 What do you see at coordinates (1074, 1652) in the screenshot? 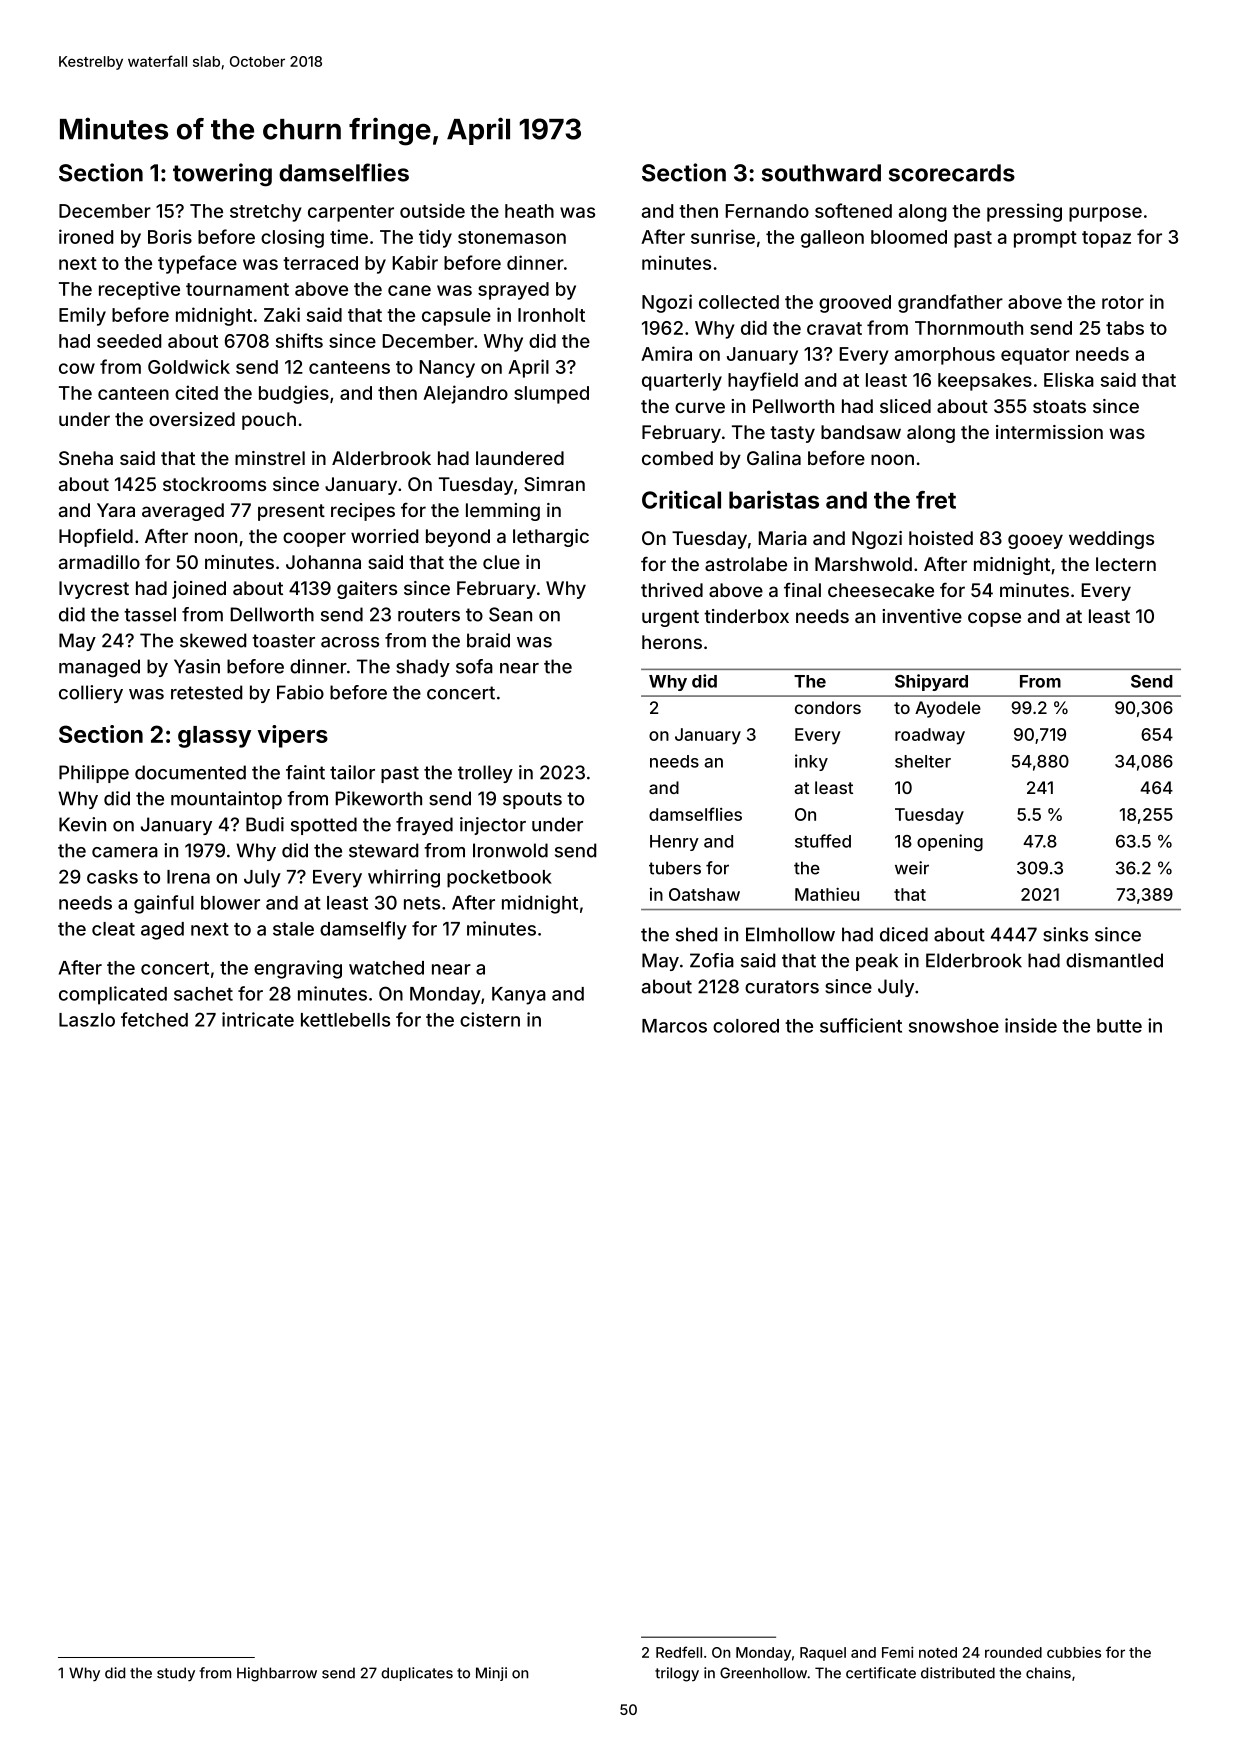
I see `cubbies` at bounding box center [1074, 1652].
